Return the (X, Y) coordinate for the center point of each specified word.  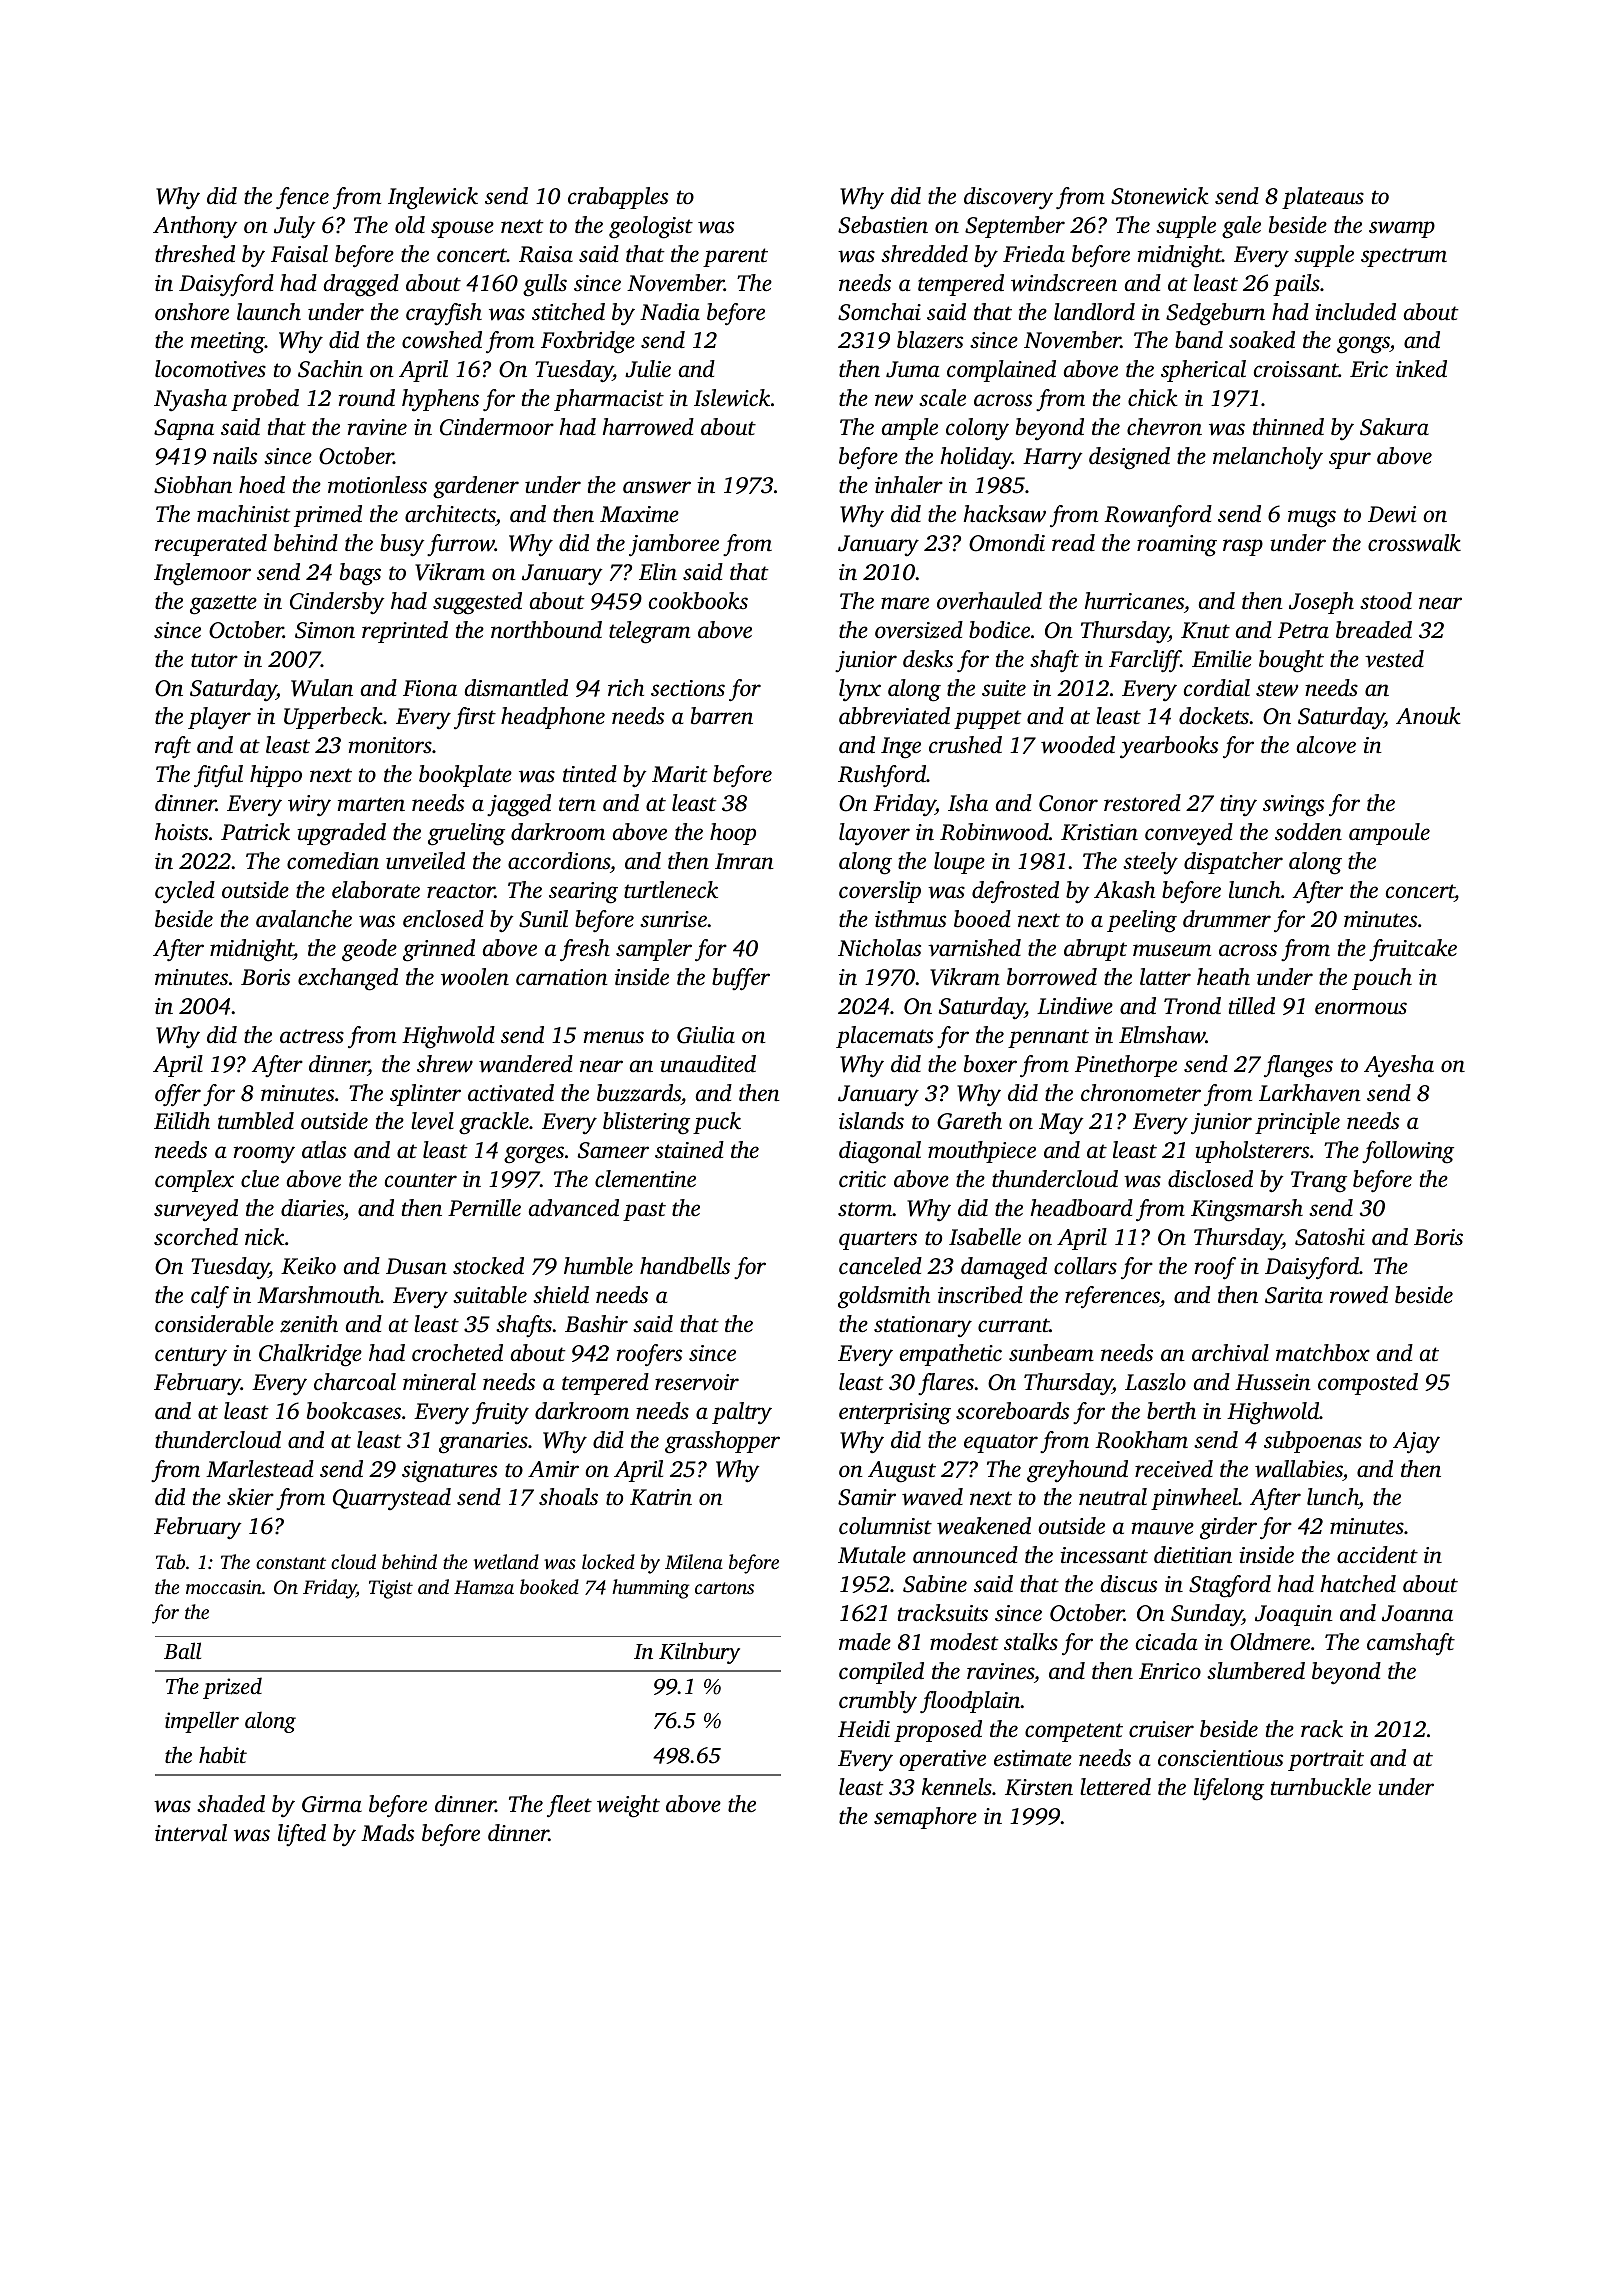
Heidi (864, 1728)
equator (1001, 1443)
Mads (387, 1833)
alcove (1326, 745)
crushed (965, 745)
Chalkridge (310, 1355)
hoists (181, 832)
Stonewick (1160, 196)
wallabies (1299, 1469)
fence (302, 198)
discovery (1008, 198)
